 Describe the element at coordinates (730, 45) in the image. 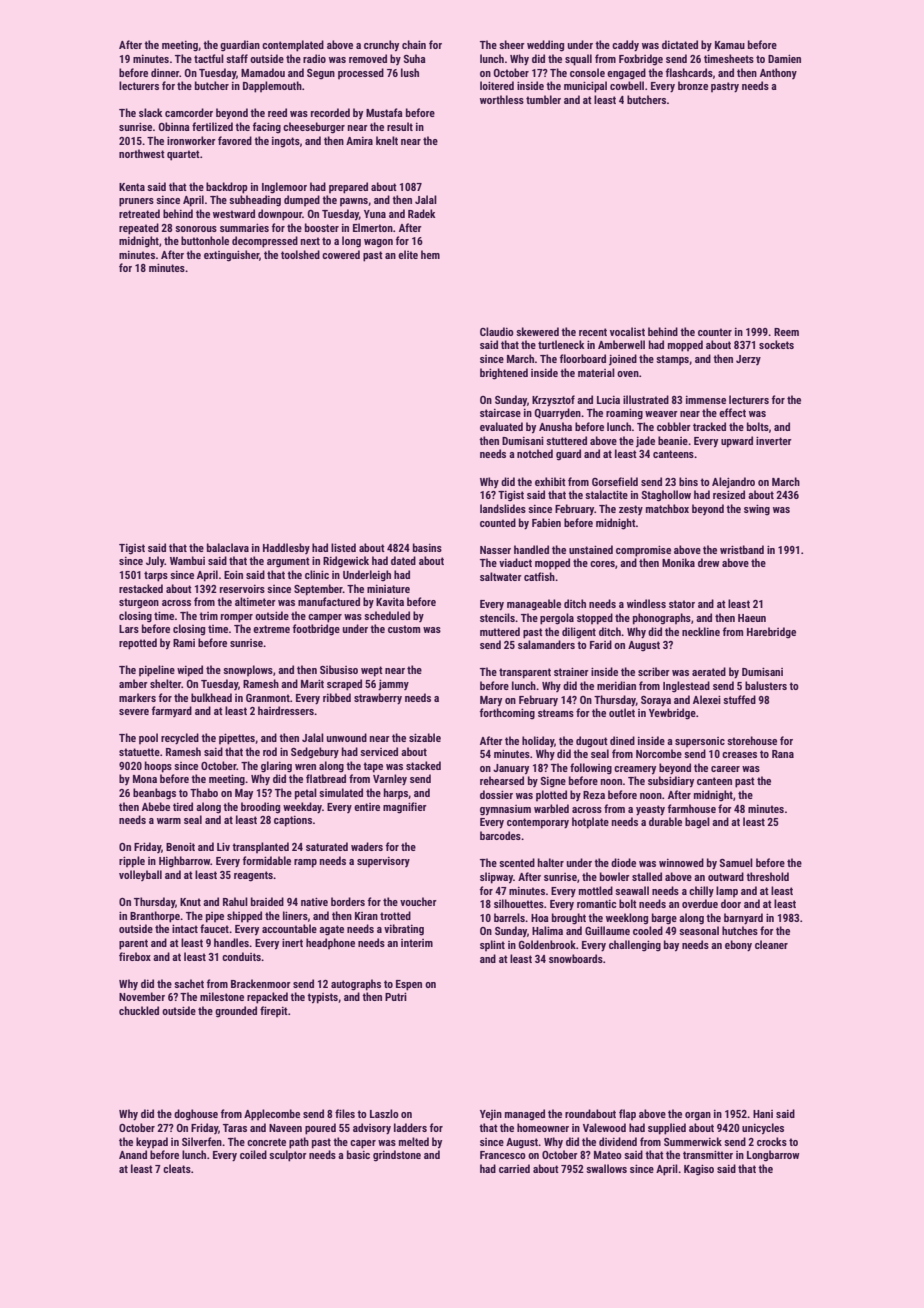

I see `Kamau` at that location.
